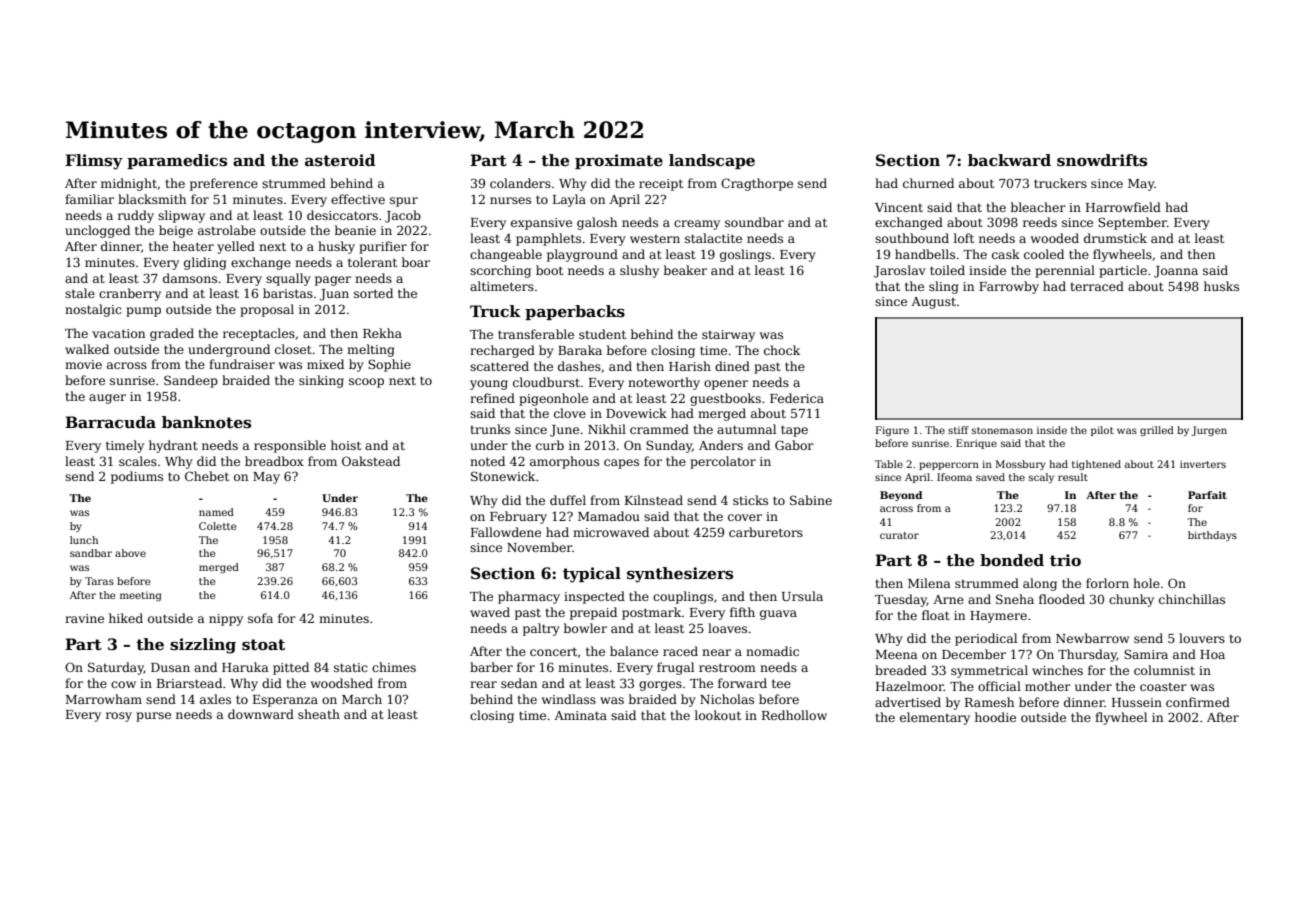  Describe the element at coordinates (217, 526) in the screenshot. I see `Colette` at that location.
